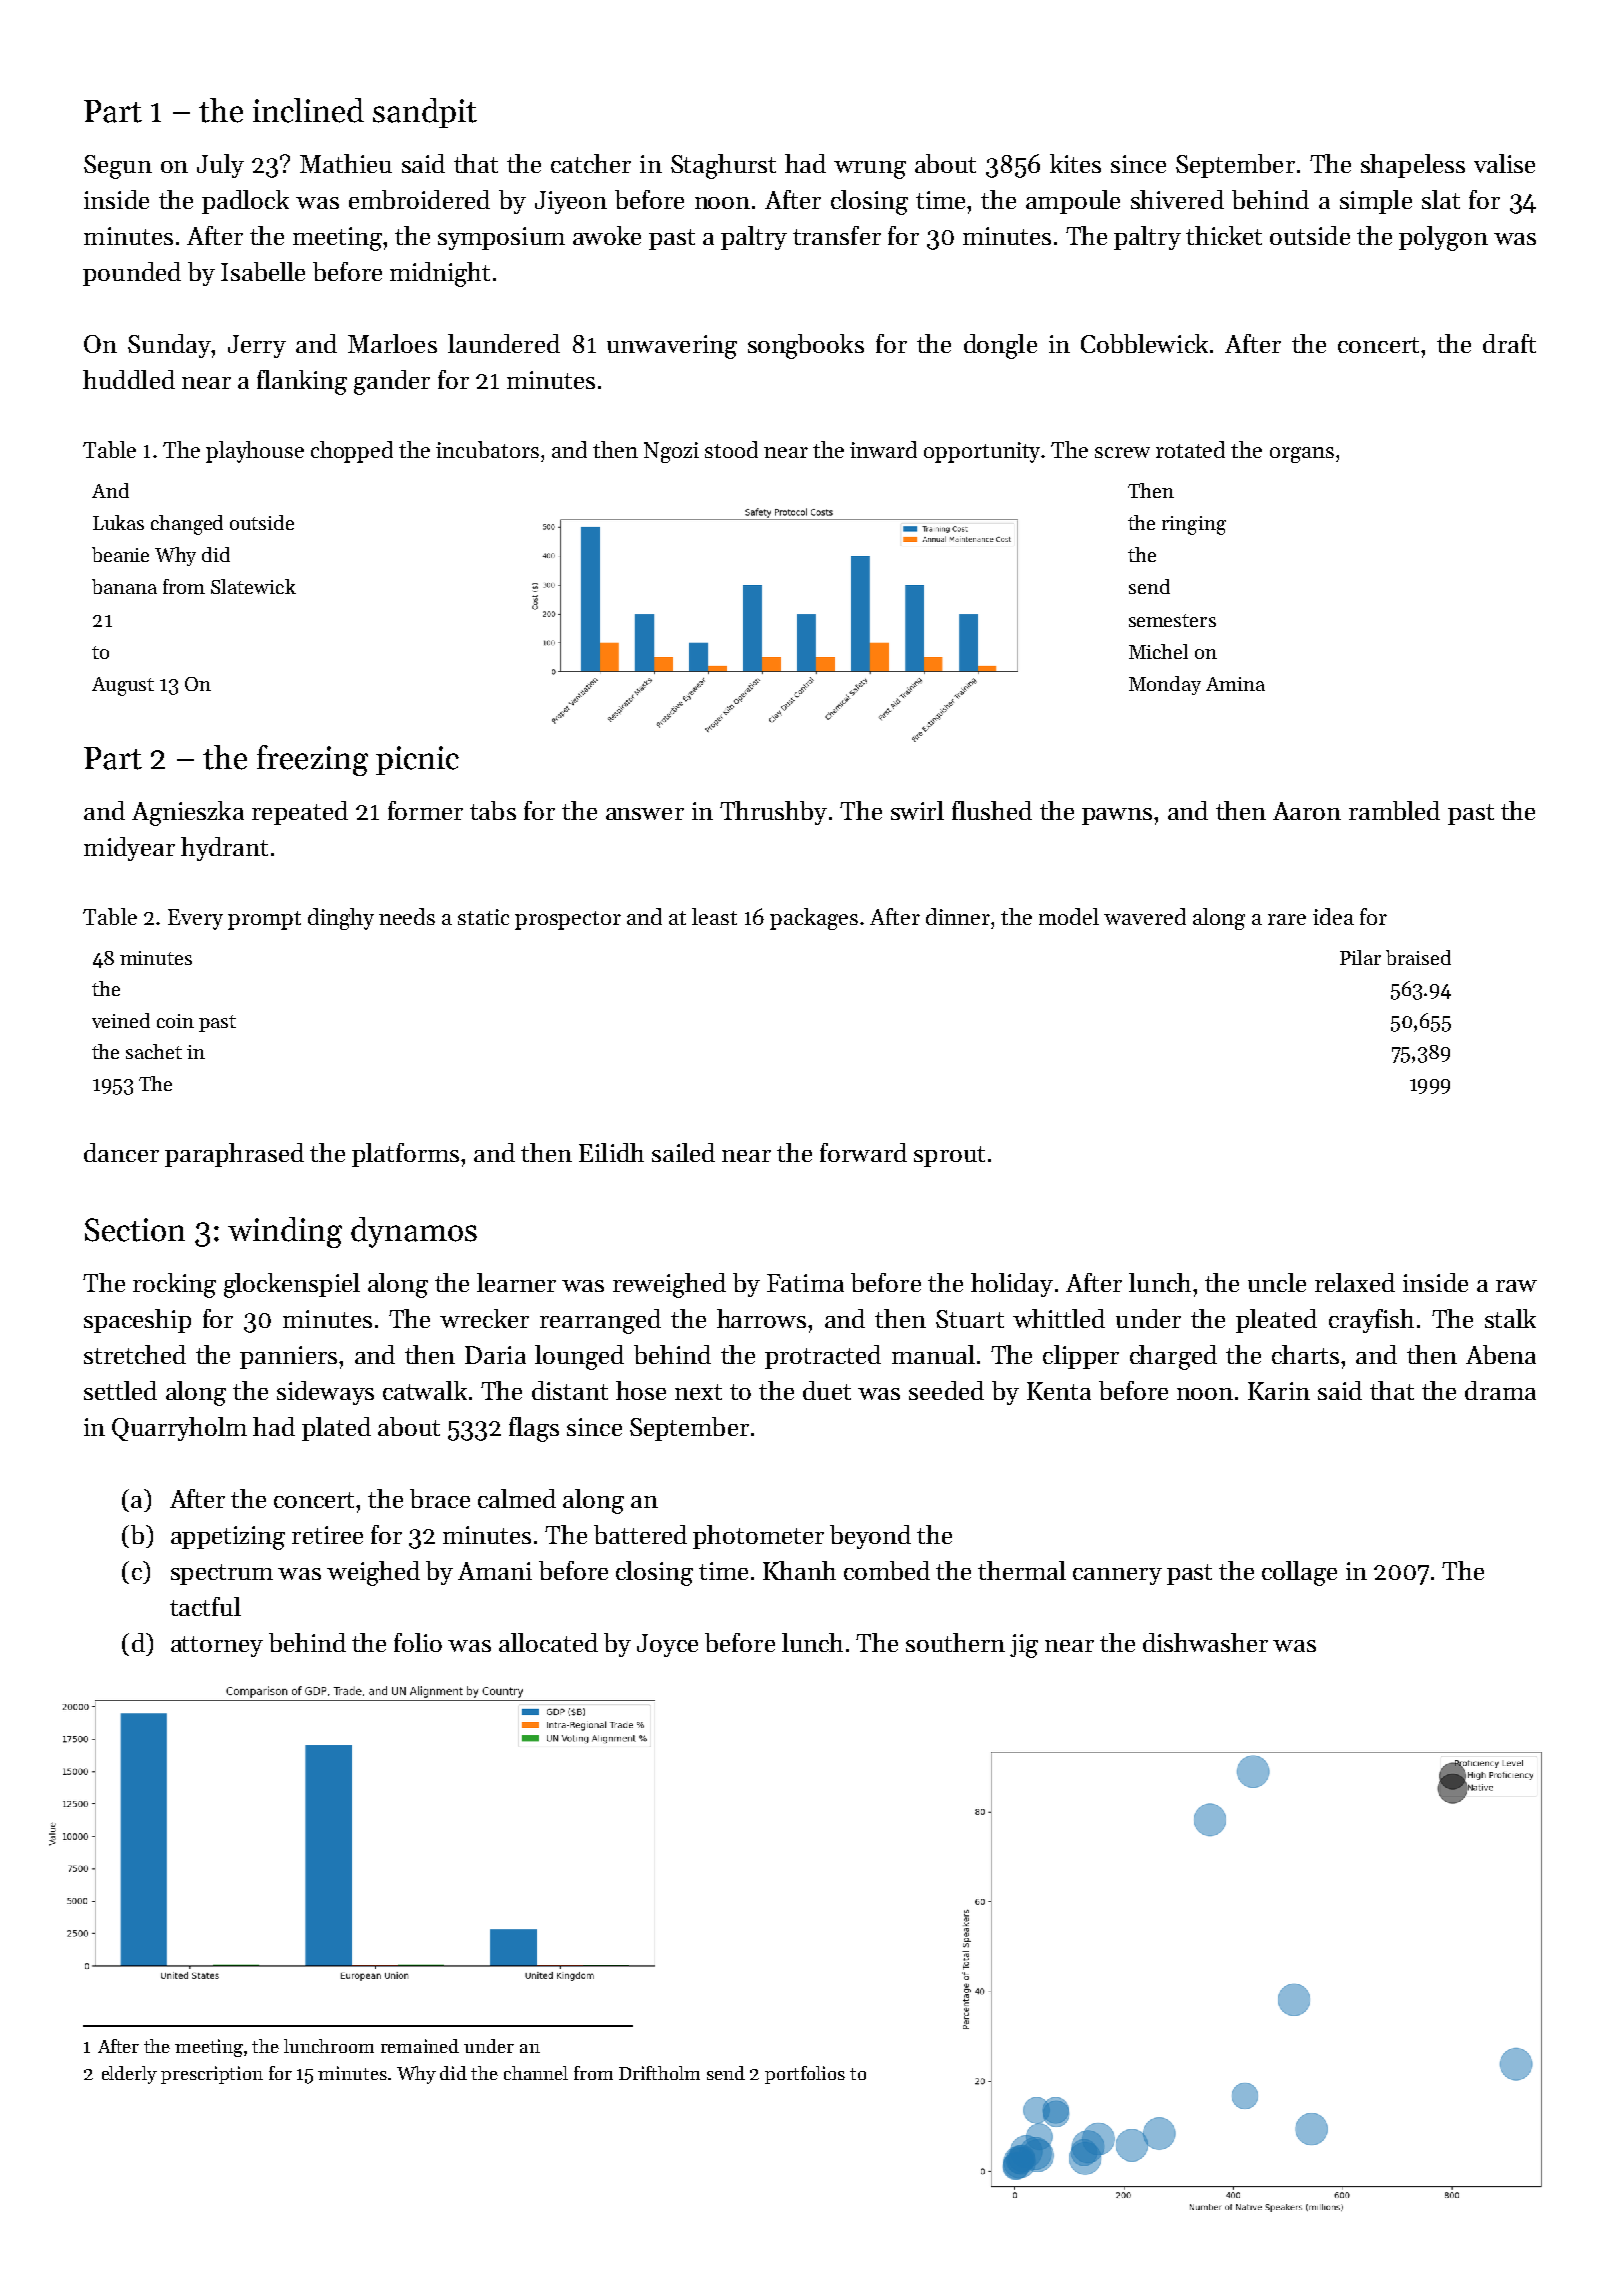 Image resolution: width=1620 pixels, height=2292 pixels. Describe the element at coordinates (336, 1429) in the screenshot. I see `plated` at that location.
